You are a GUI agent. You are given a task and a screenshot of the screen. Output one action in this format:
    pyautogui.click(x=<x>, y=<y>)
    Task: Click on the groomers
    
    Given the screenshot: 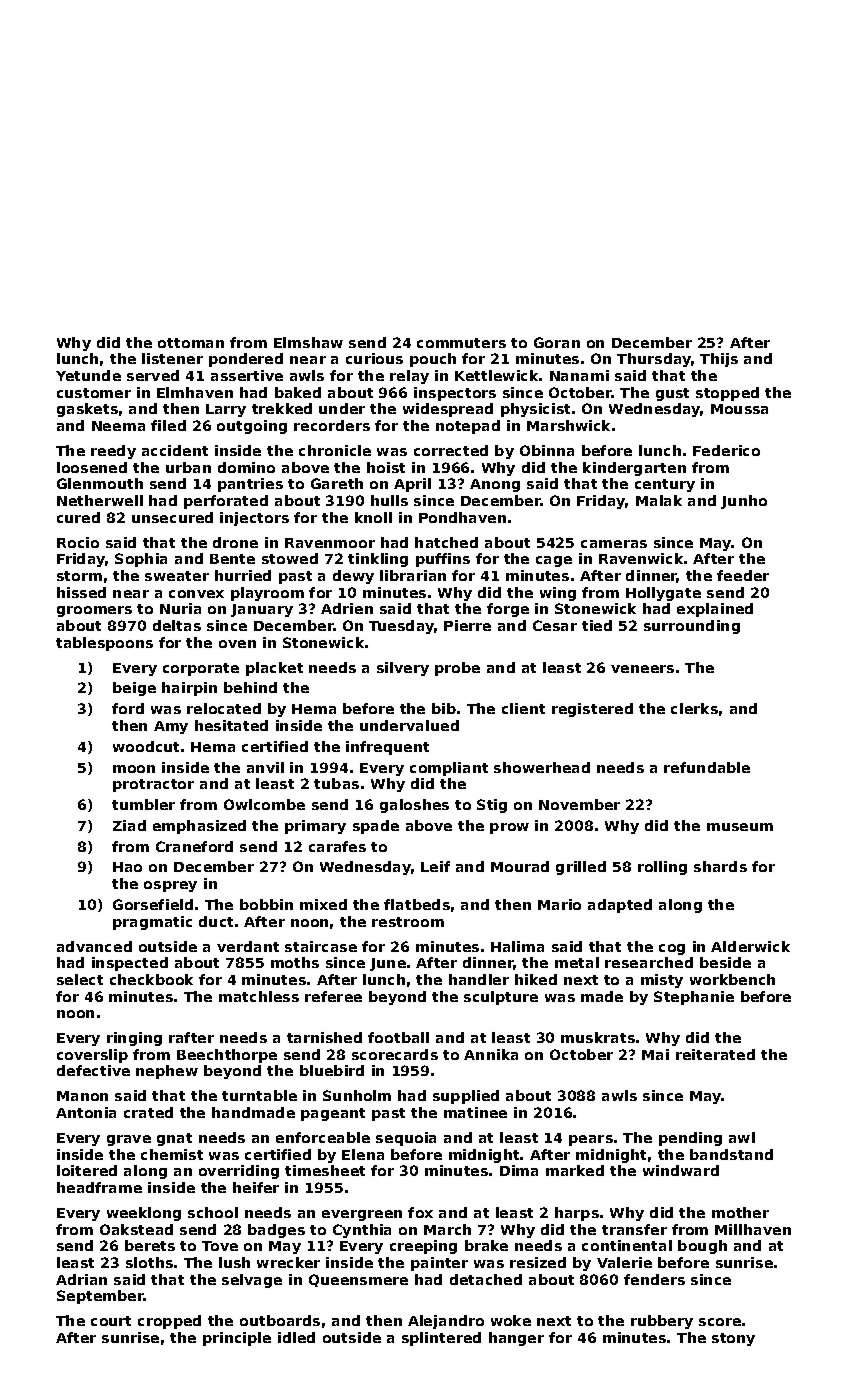 What is the action you would take?
    pyautogui.click(x=94, y=611)
